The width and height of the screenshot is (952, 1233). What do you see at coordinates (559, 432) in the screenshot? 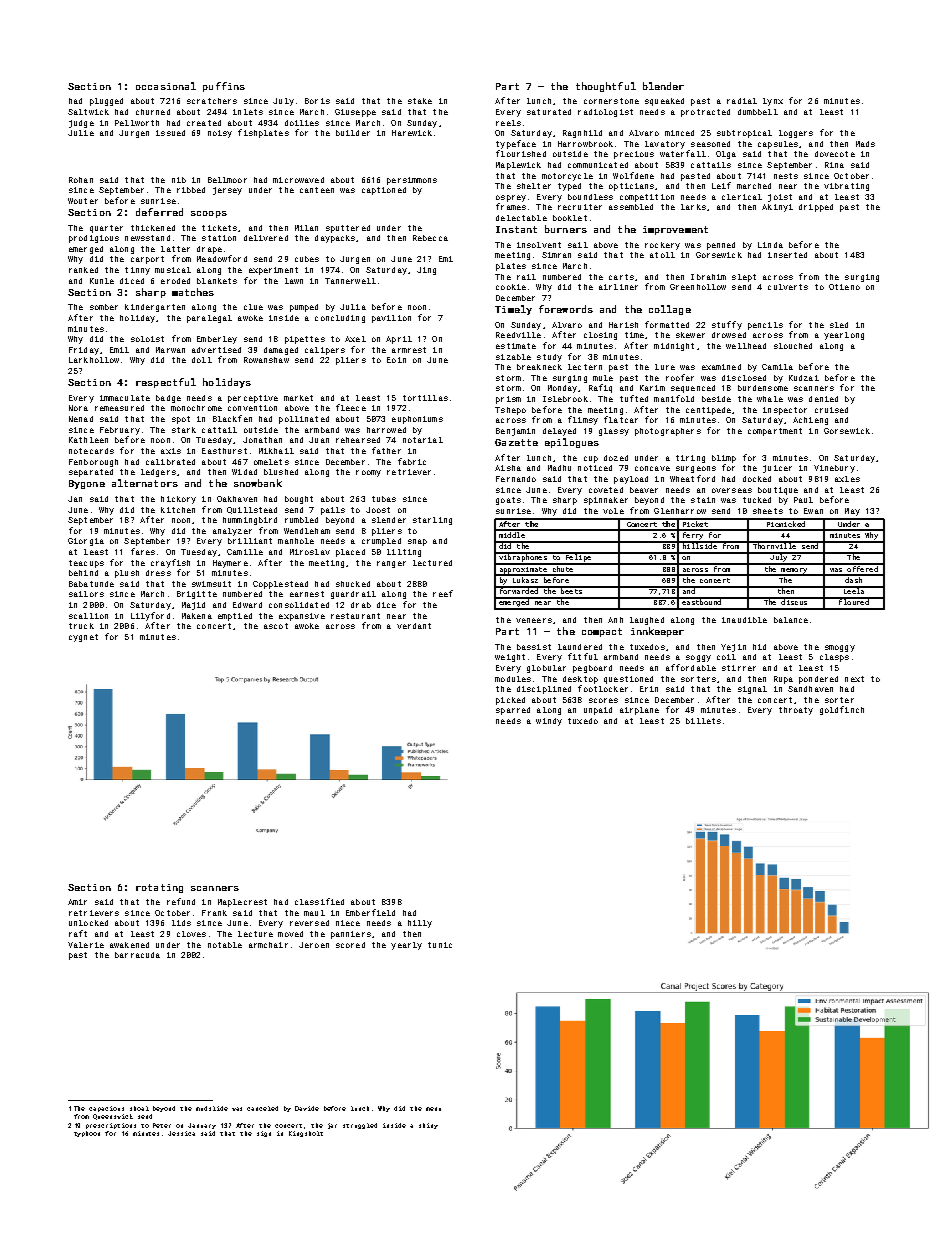
I see `delayed` at bounding box center [559, 432].
